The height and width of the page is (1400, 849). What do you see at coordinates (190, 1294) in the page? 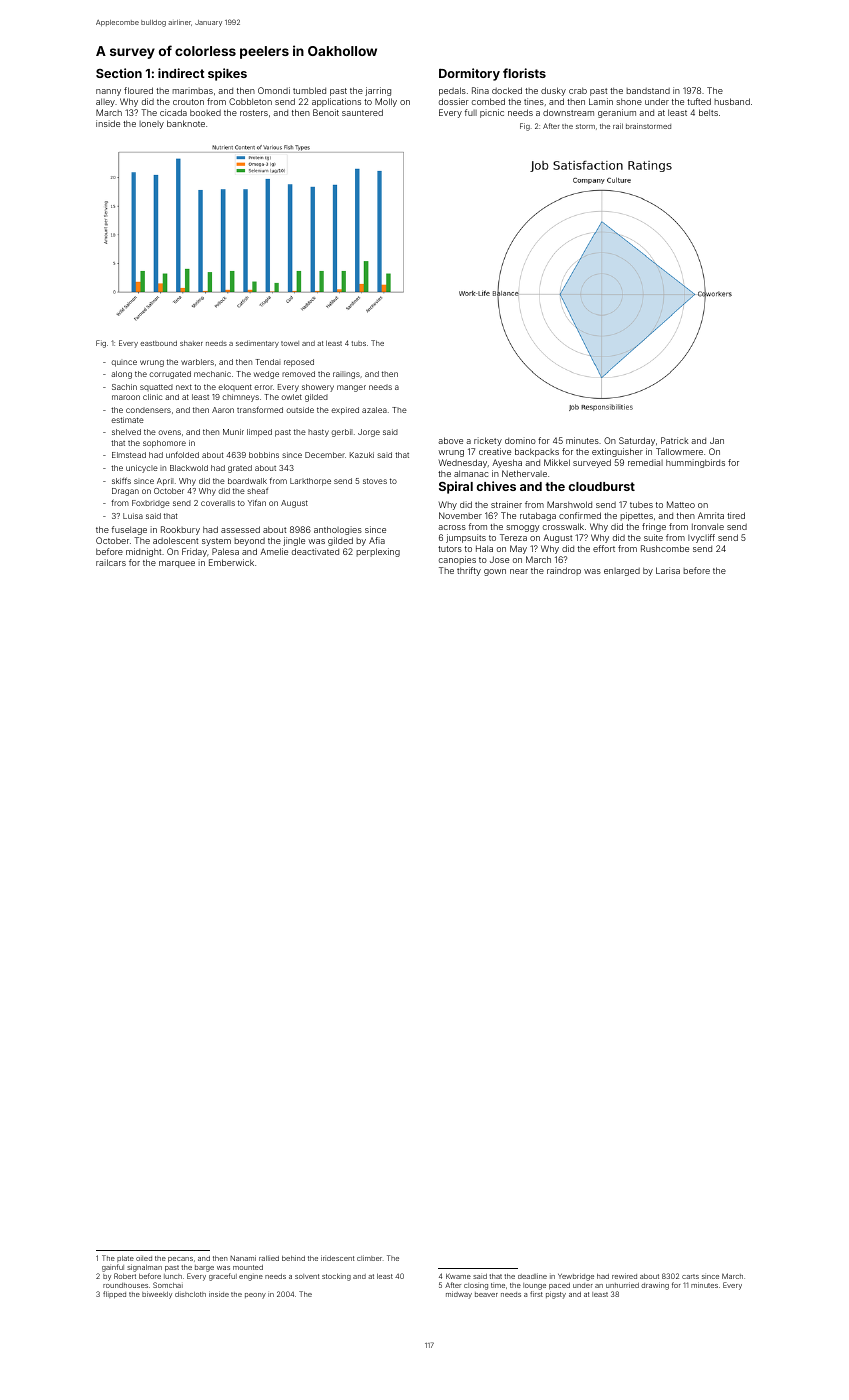
I see `dishcloth` at bounding box center [190, 1294].
